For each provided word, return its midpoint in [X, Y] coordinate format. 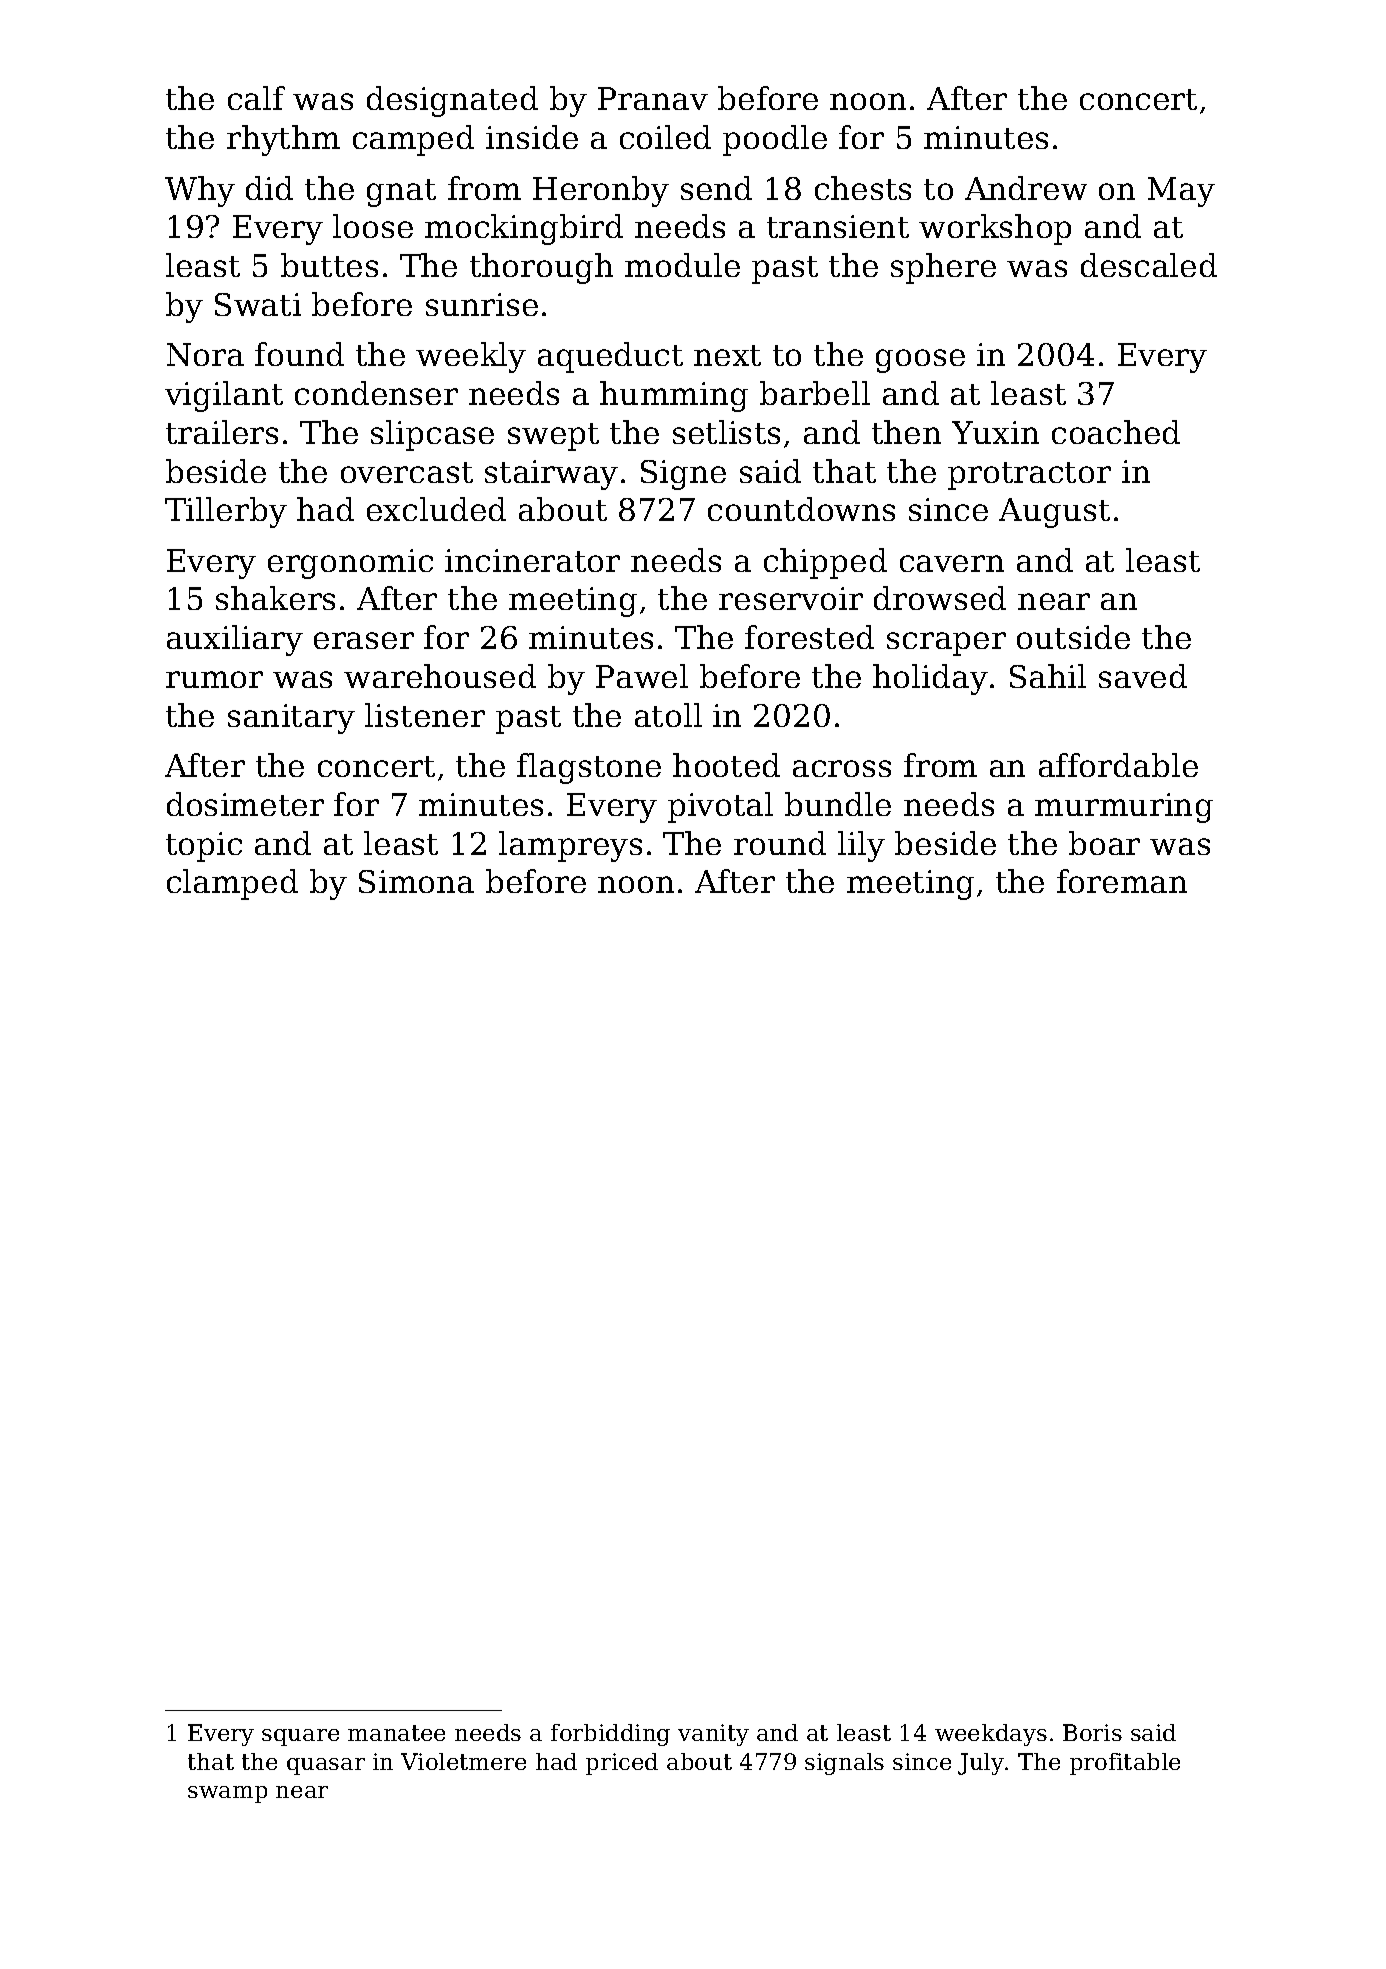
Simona [416, 881]
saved [1143, 676]
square [300, 1737]
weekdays [991, 1735]
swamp [227, 1794]
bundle [838, 804]
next [727, 355]
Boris [1092, 1732]
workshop [995, 229]
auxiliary [235, 640]
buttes [329, 265]
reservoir [791, 598]
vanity [713, 1735]
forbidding [610, 1735]
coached [1116, 432]
